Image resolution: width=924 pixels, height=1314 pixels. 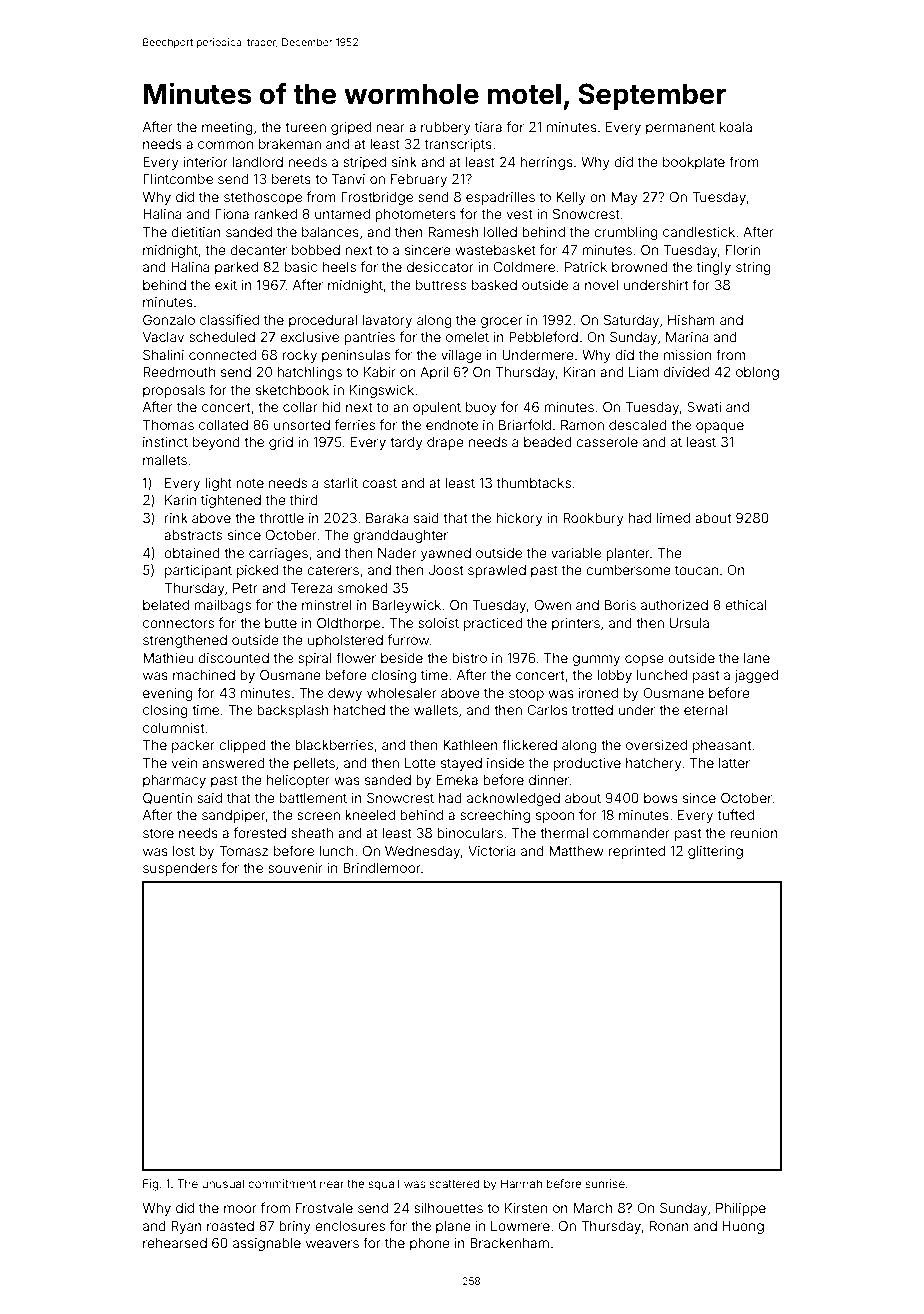 I want to click on permanent, so click(x=680, y=128).
